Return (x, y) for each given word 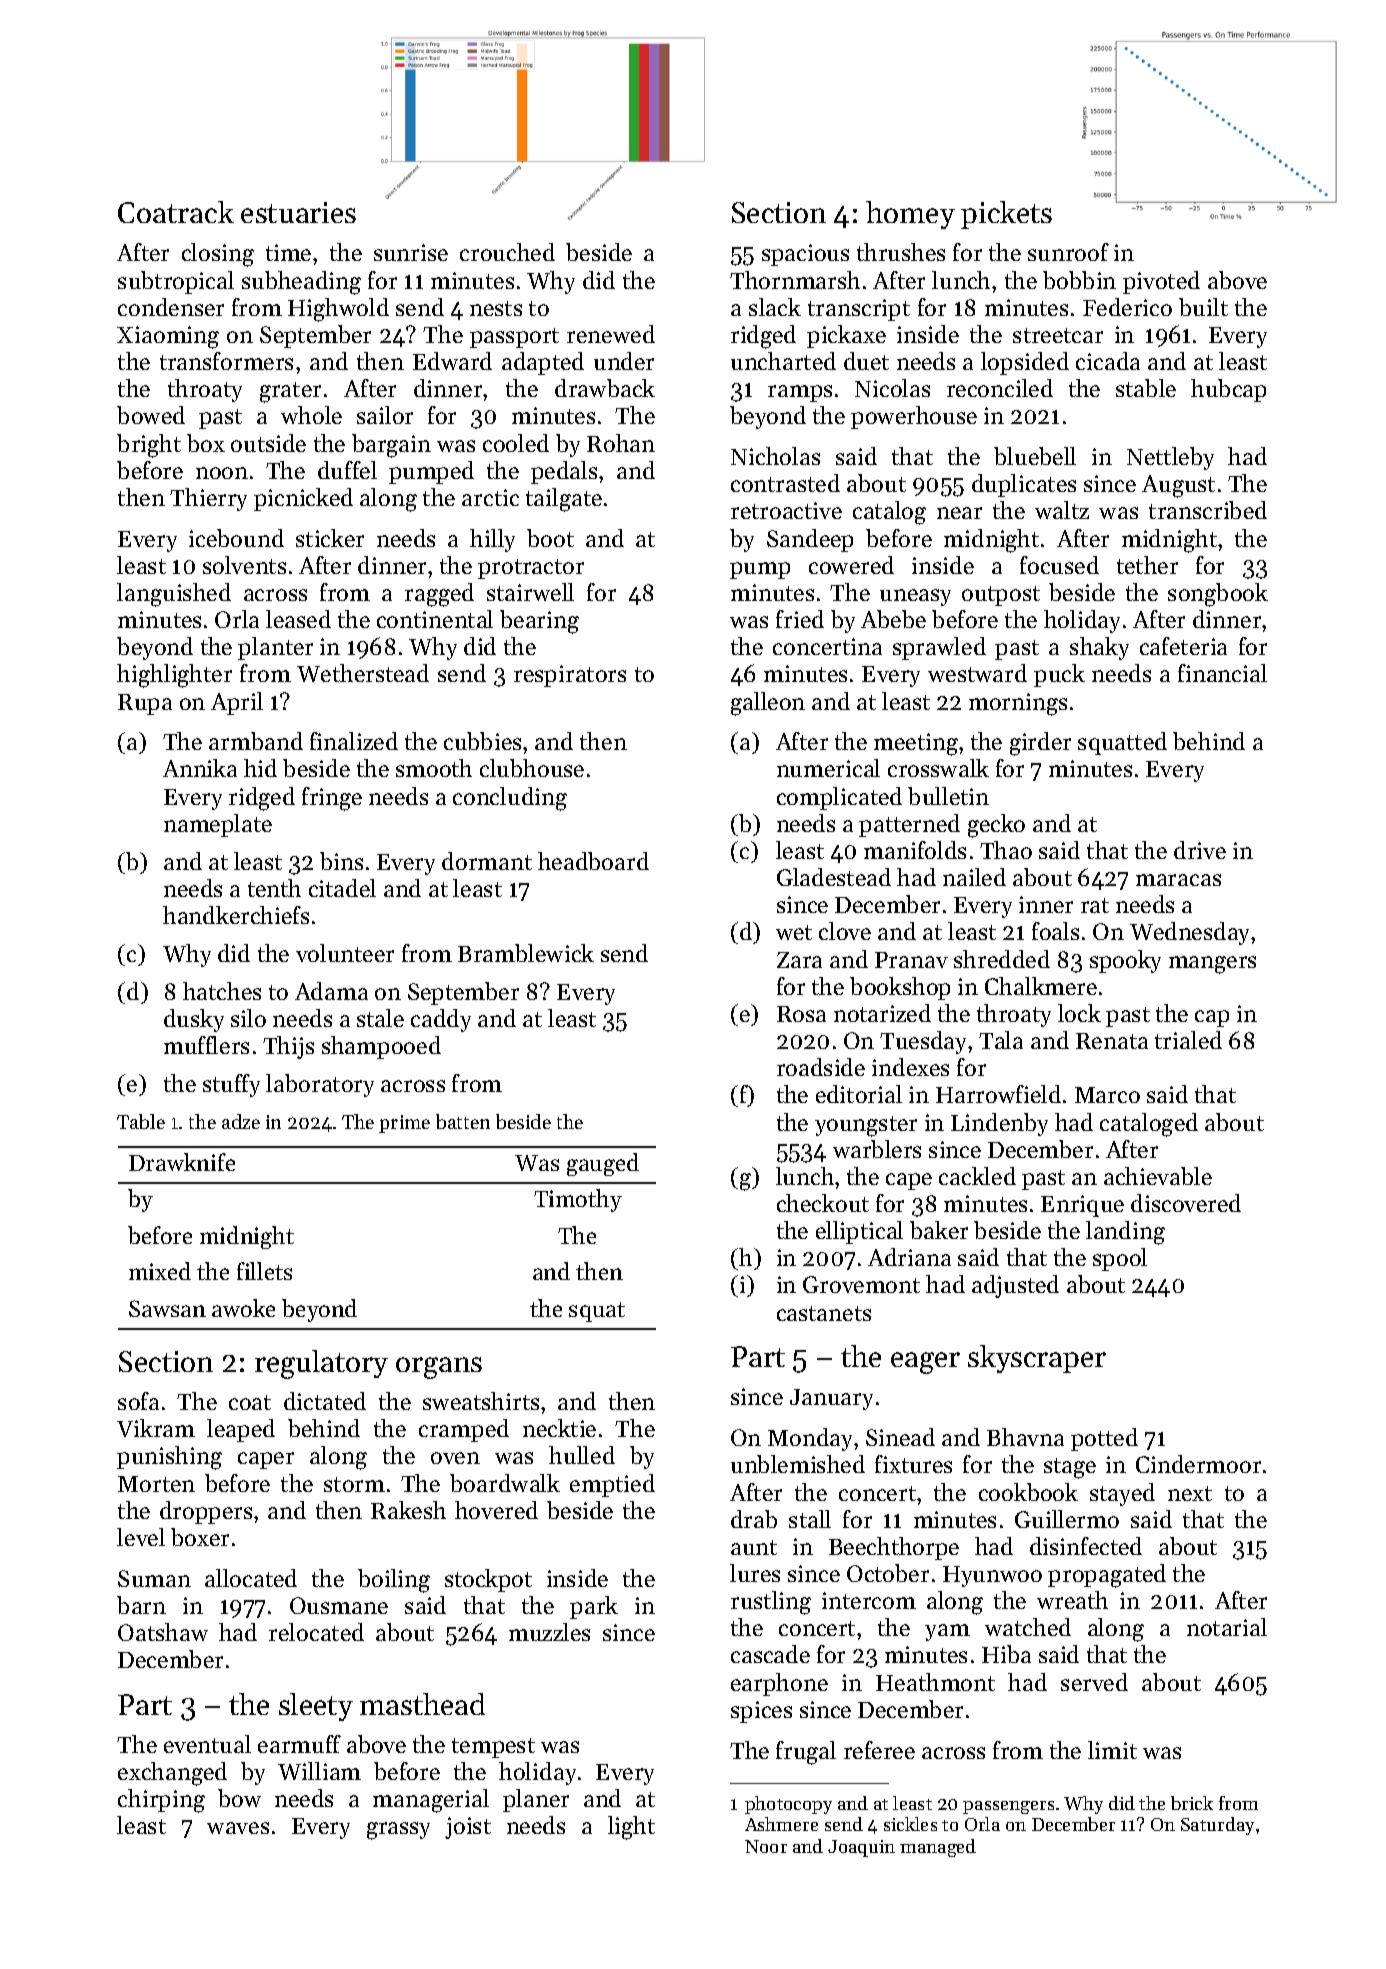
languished (174, 595)
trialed (1188, 1040)
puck (1059, 675)
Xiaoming (168, 337)
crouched (507, 252)
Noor (766, 1846)
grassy (398, 1831)
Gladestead (834, 877)
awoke (243, 1308)
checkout (823, 1203)
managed (938, 1848)
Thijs (288, 1047)
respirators (570, 676)
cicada (1108, 361)
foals (1055, 931)
